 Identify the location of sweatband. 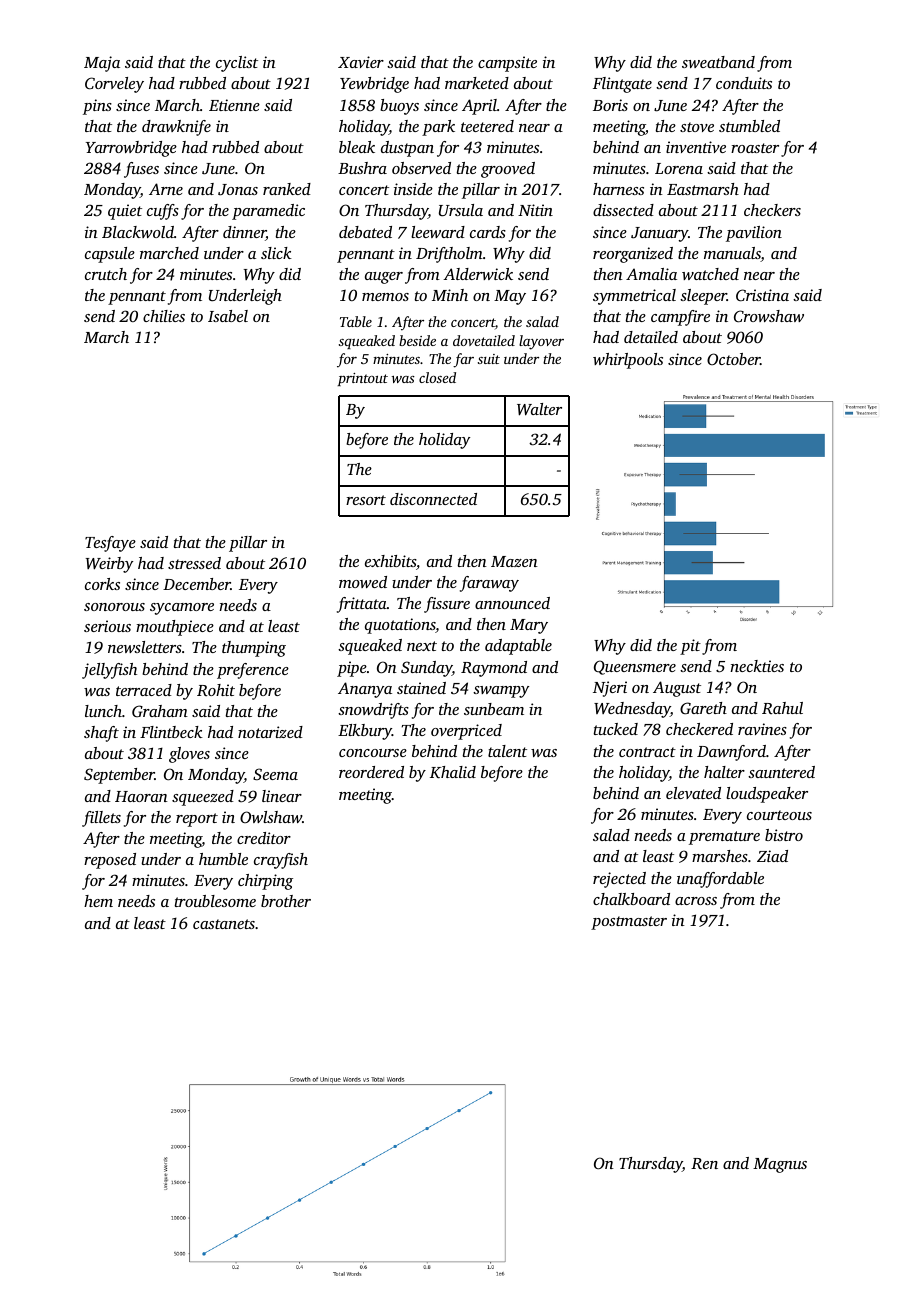
(718, 62).
